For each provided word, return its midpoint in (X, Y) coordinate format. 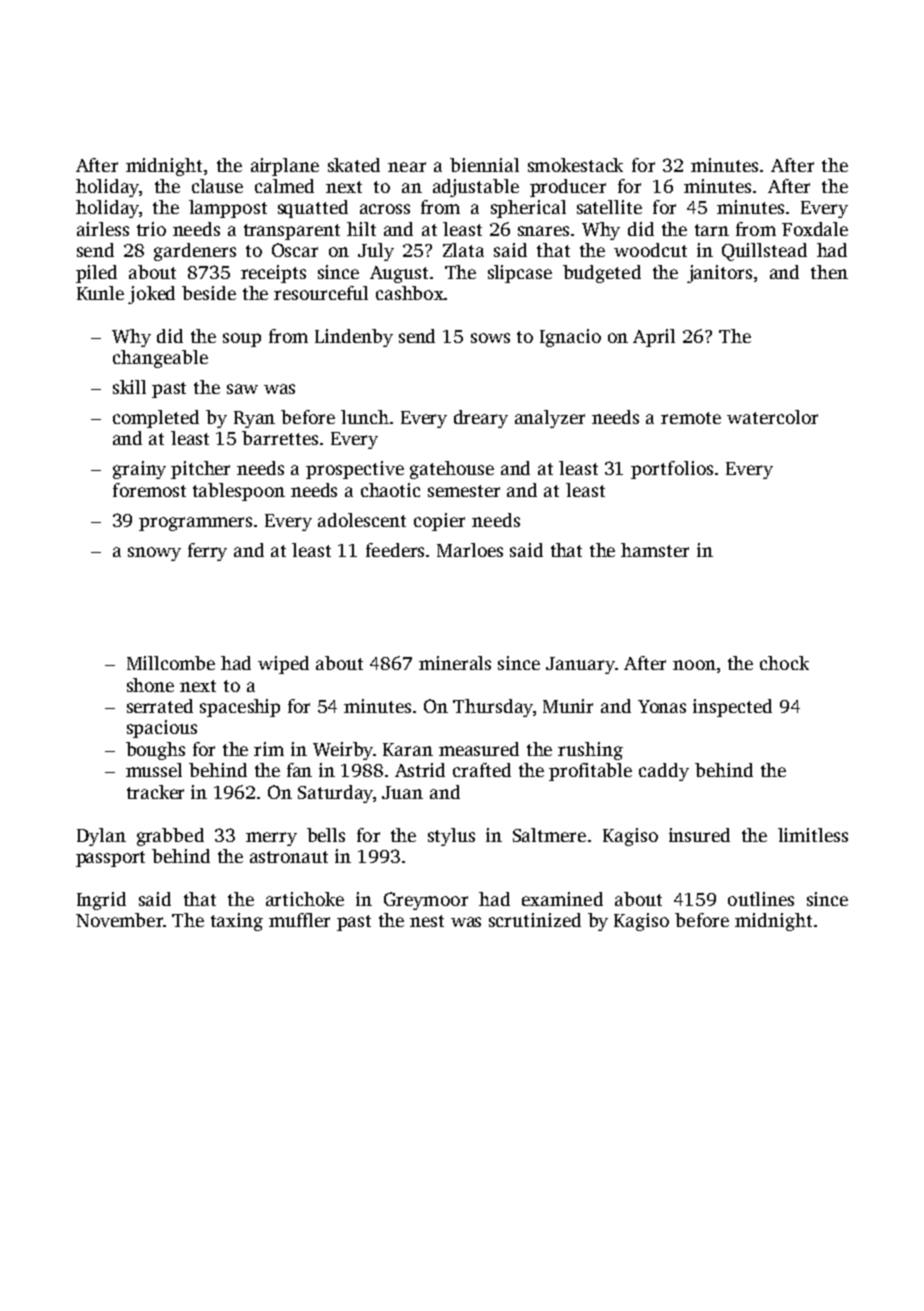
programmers (195, 524)
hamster (655, 550)
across (385, 209)
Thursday (493, 708)
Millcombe (171, 663)
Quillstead (764, 252)
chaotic (390, 490)
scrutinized (535, 920)
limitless (813, 835)
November (119, 920)
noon (694, 665)
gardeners (195, 252)
